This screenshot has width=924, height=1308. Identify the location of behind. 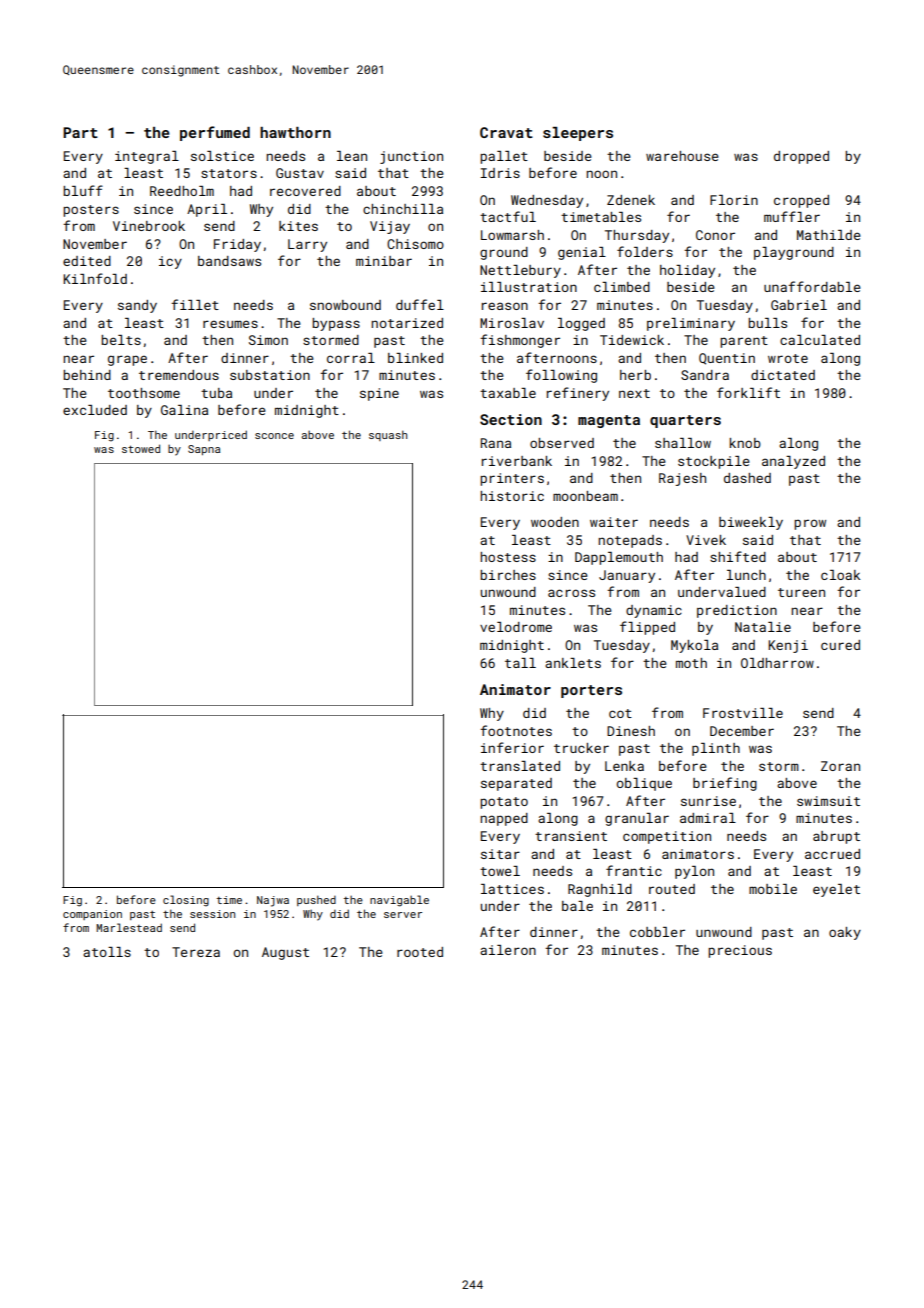
(87, 375).
